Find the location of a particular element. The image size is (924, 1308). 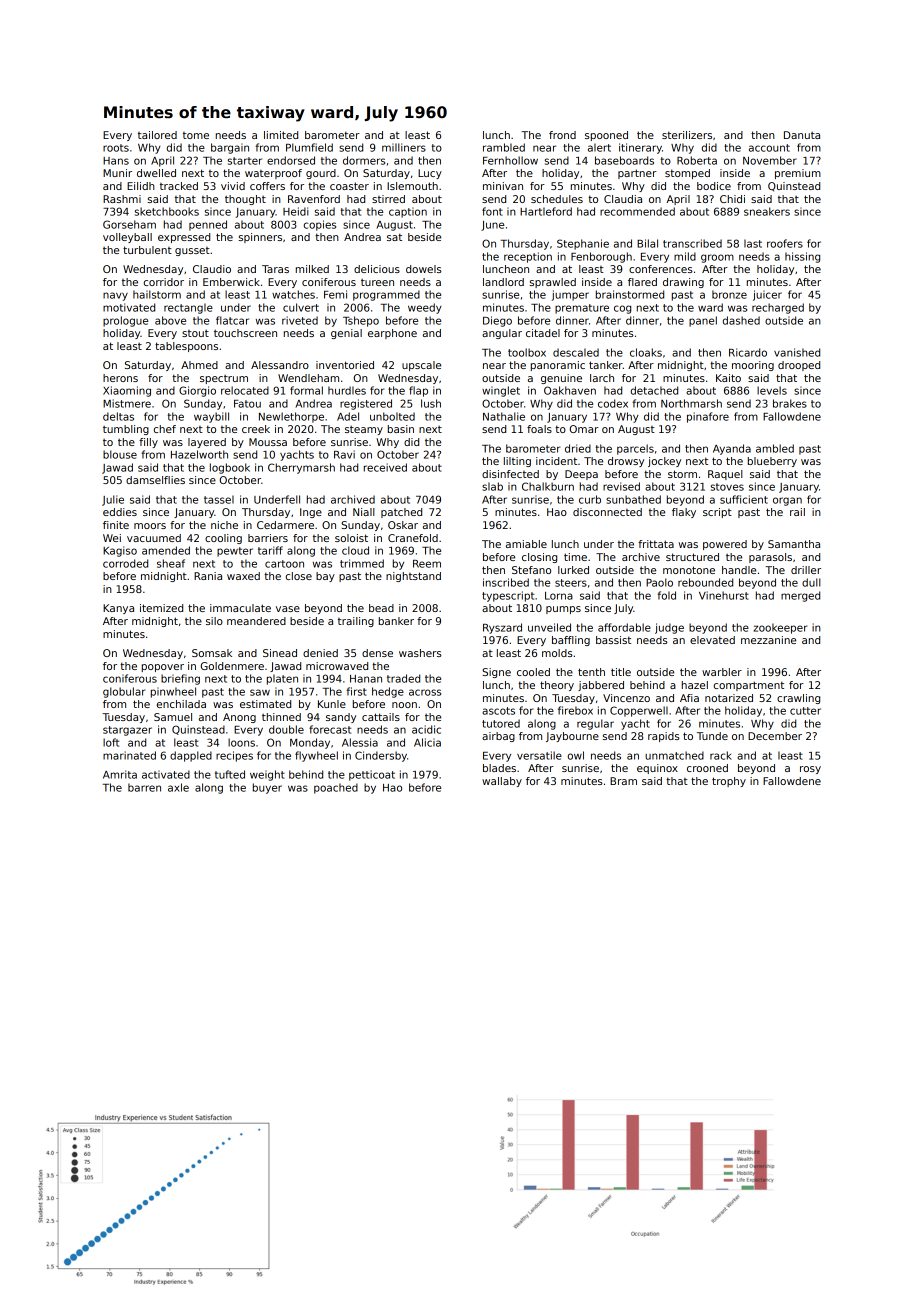

premium is located at coordinates (798, 174).
